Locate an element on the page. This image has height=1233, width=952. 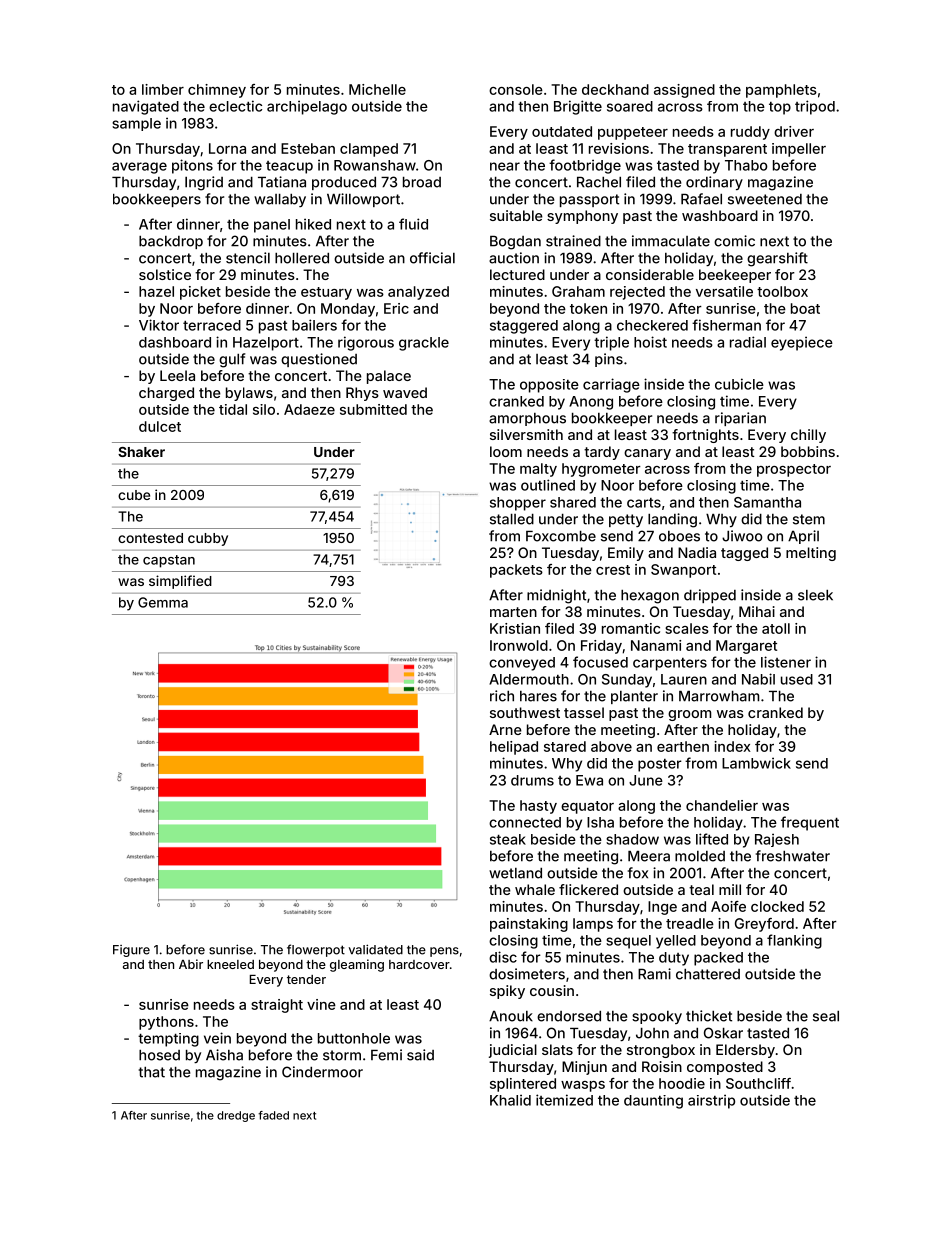
fluid is located at coordinates (413, 224).
